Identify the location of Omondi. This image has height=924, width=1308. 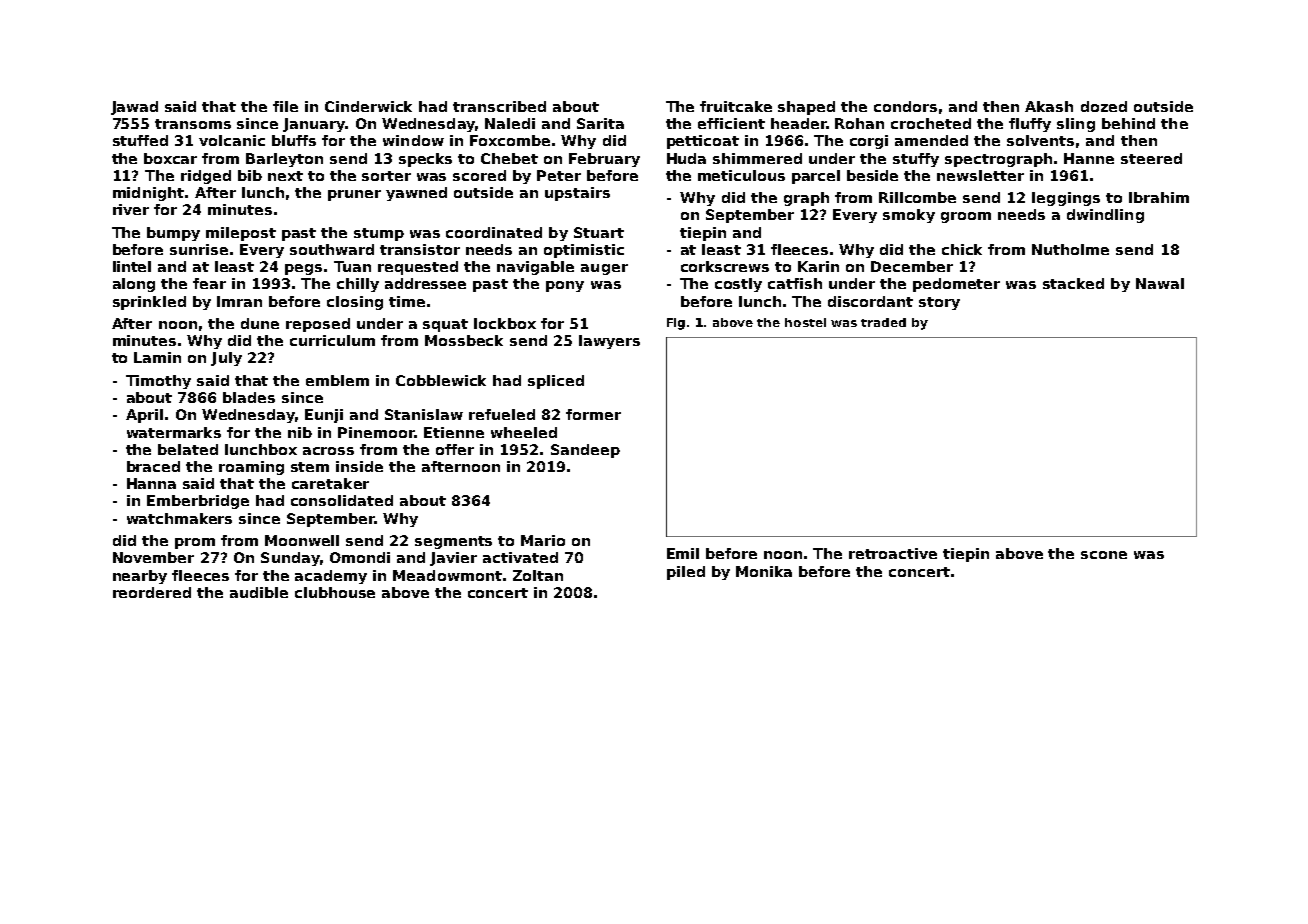
(360, 557).
